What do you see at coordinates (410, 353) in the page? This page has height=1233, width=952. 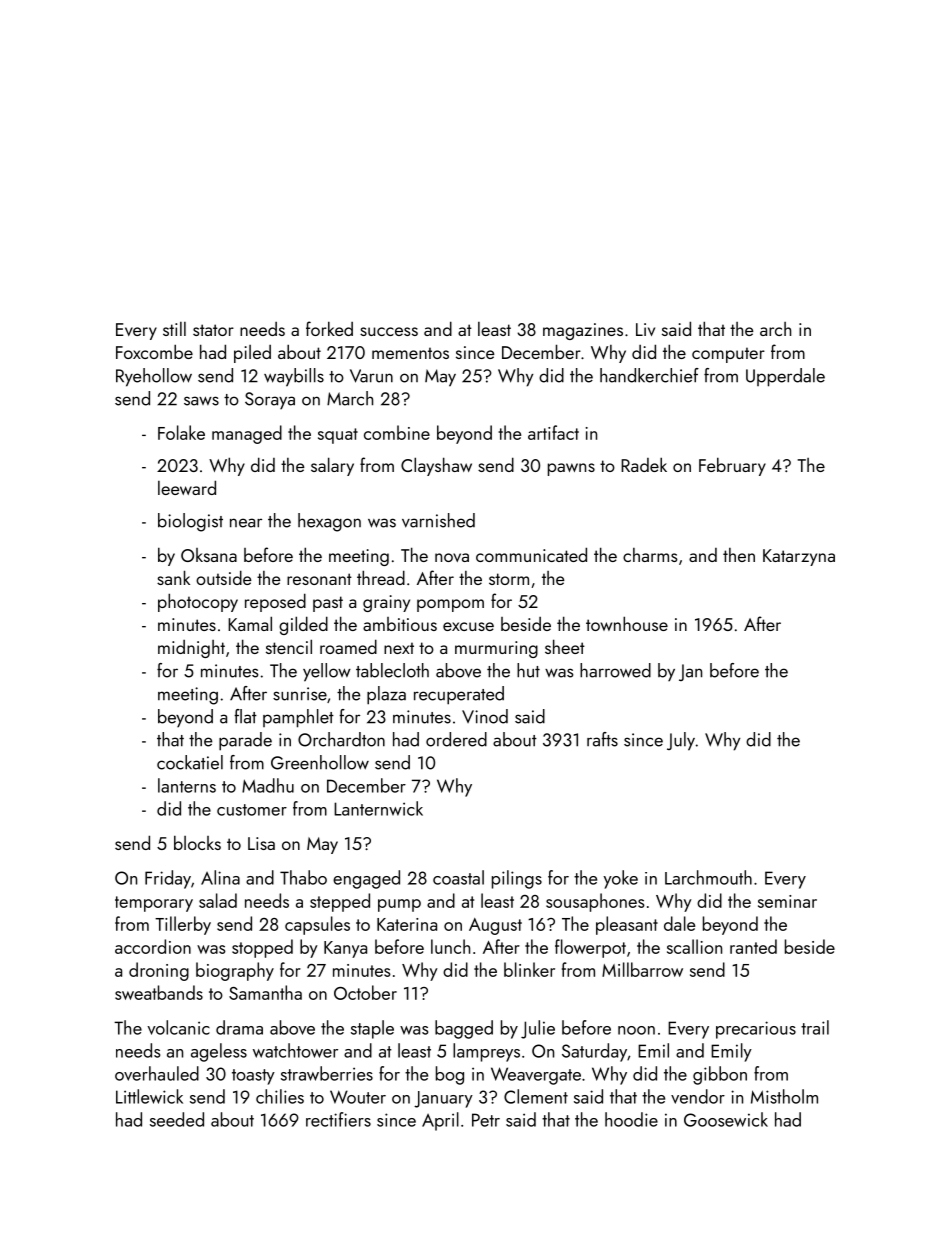 I see `mementos` at bounding box center [410, 353].
